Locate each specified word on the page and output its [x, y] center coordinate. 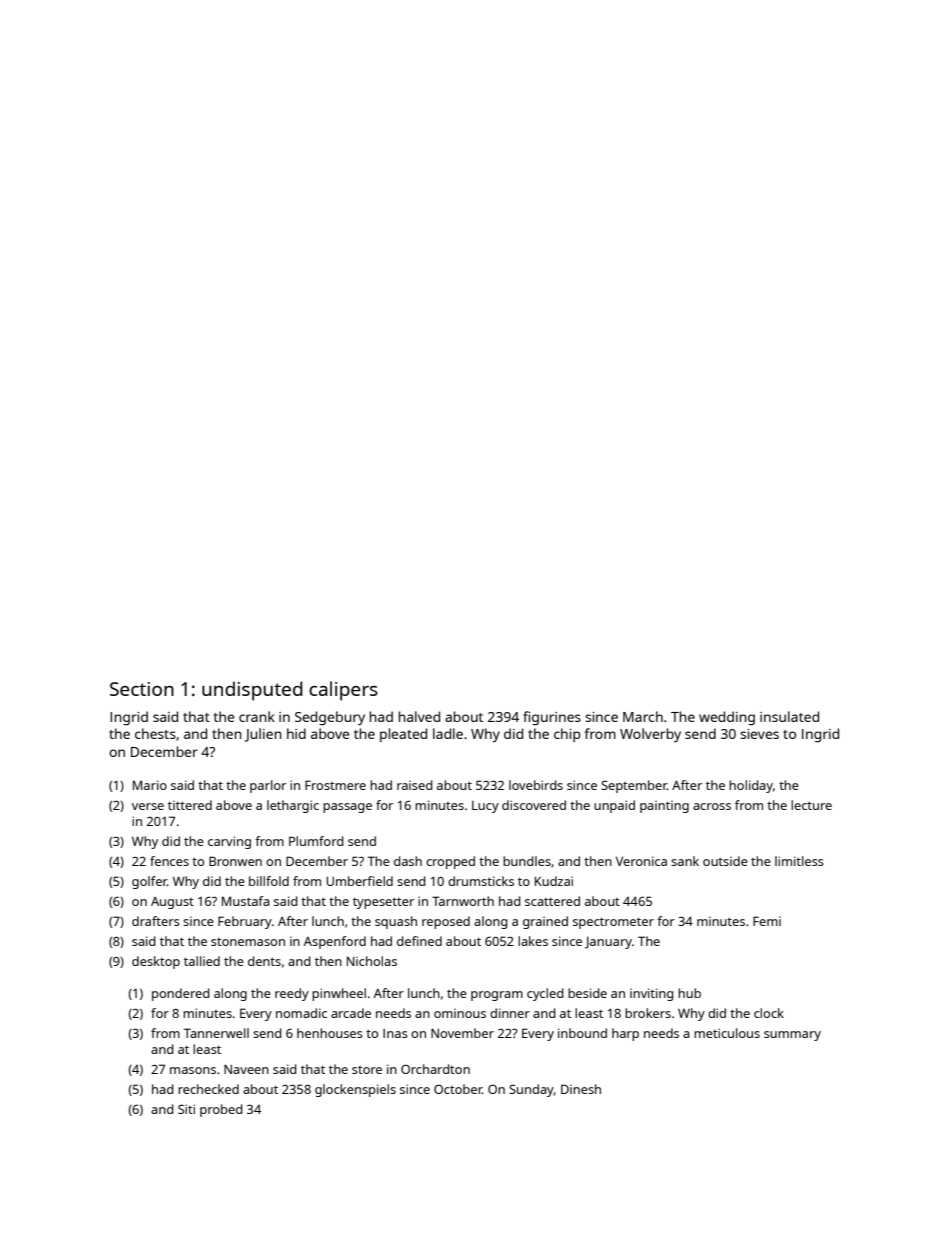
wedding [727, 718]
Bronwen [235, 861]
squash [396, 922]
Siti [186, 1109]
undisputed [252, 691]
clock [769, 1013]
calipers [343, 691]
